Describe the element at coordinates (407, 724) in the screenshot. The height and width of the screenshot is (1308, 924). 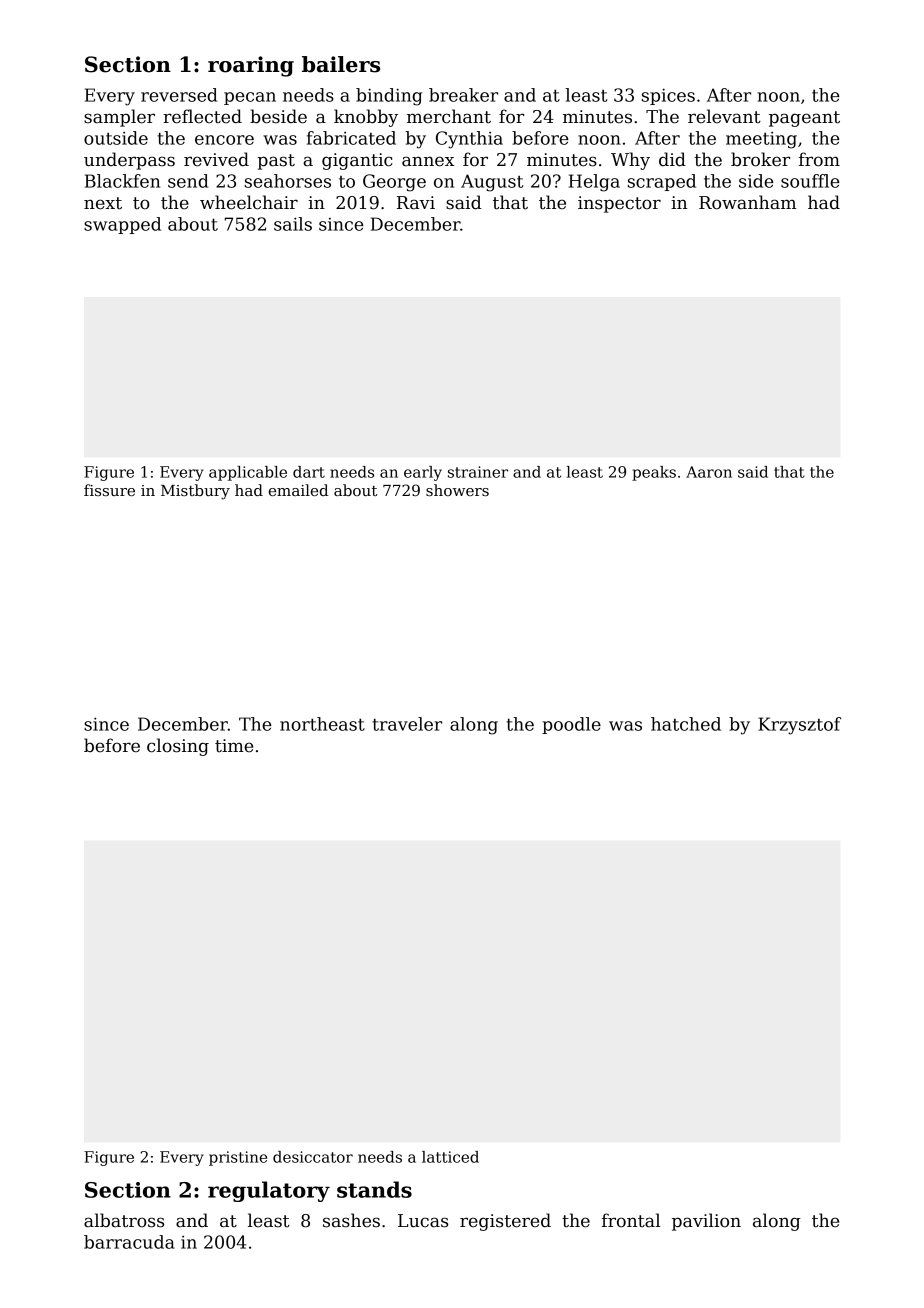
I see `traveler` at that location.
